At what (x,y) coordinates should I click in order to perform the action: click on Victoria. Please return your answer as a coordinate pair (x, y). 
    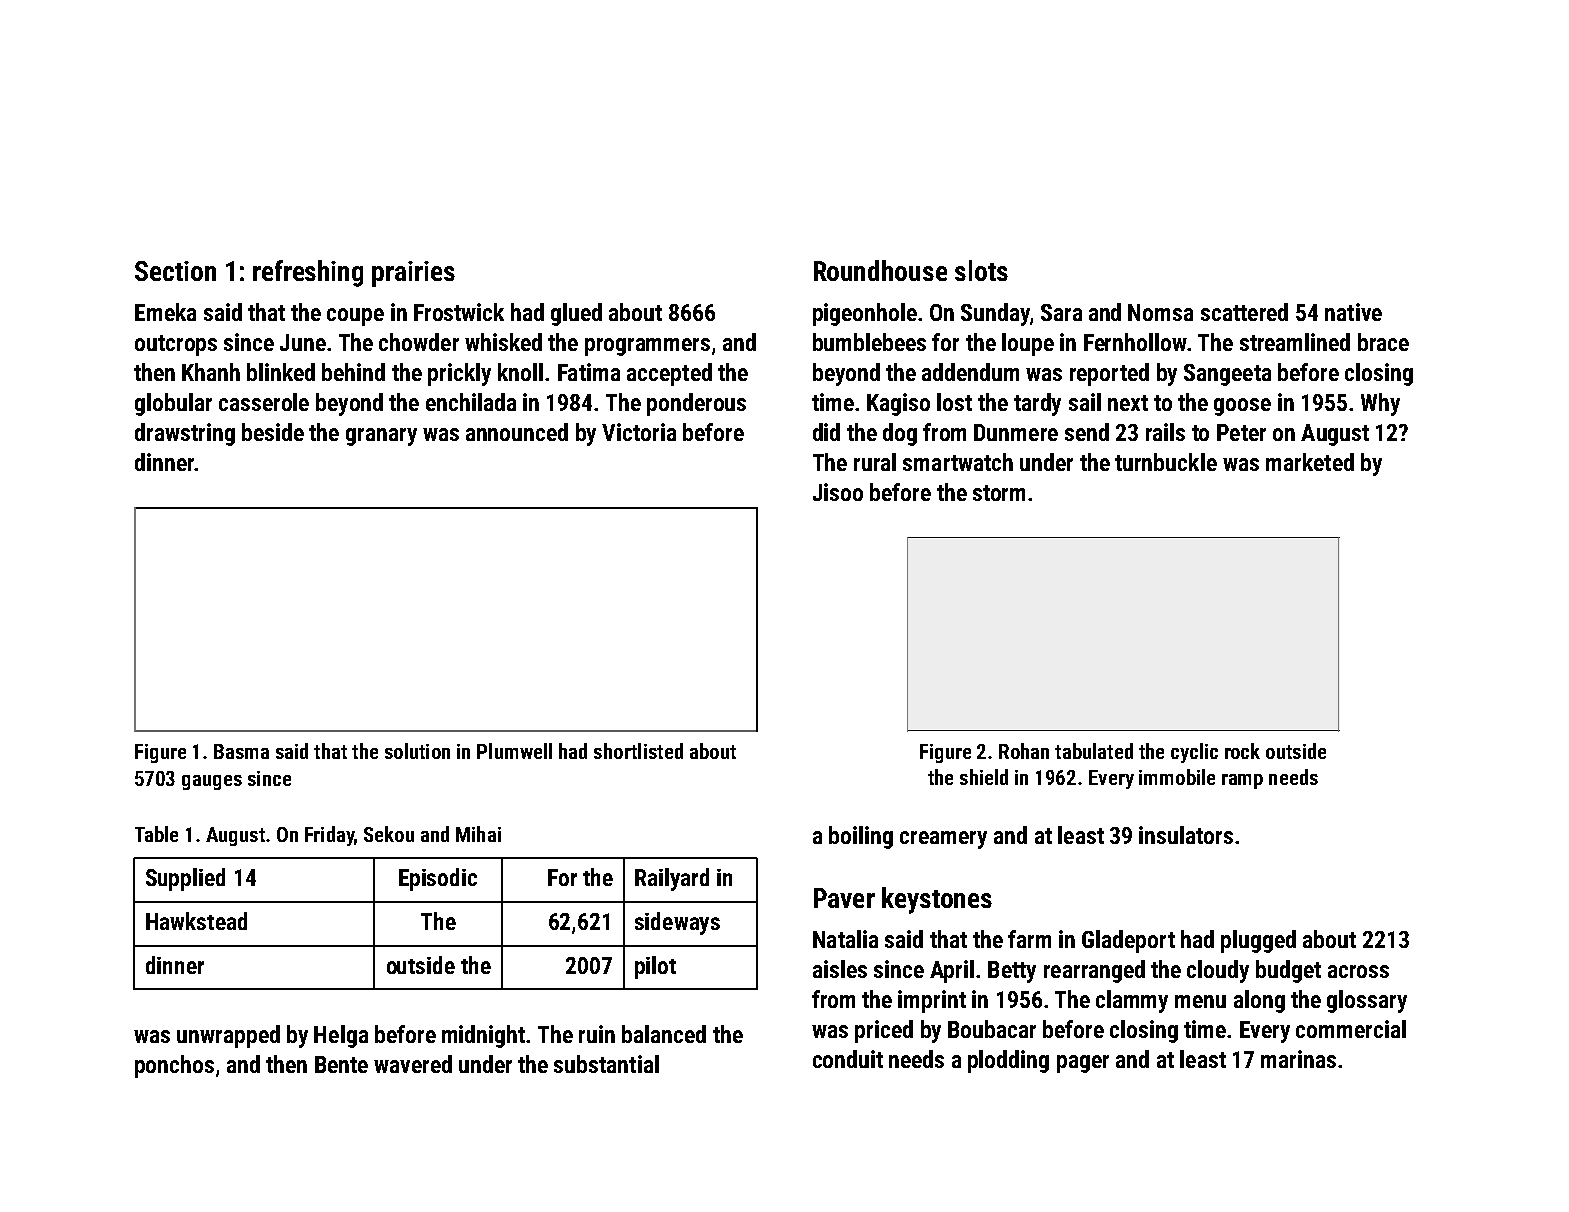
    Looking at the image, I should click on (639, 432).
